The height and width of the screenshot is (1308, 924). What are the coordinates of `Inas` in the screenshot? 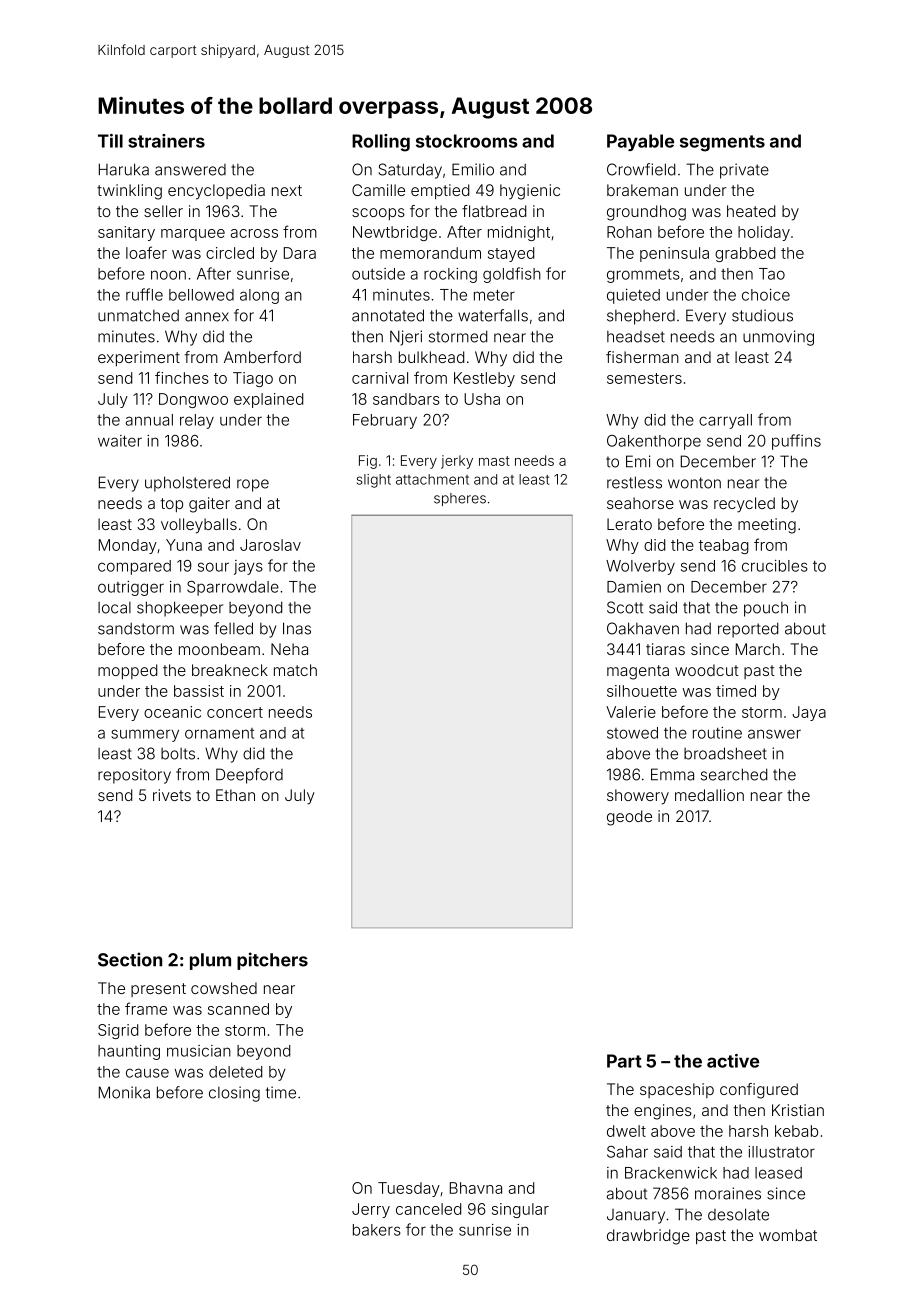 It's located at (297, 628).
